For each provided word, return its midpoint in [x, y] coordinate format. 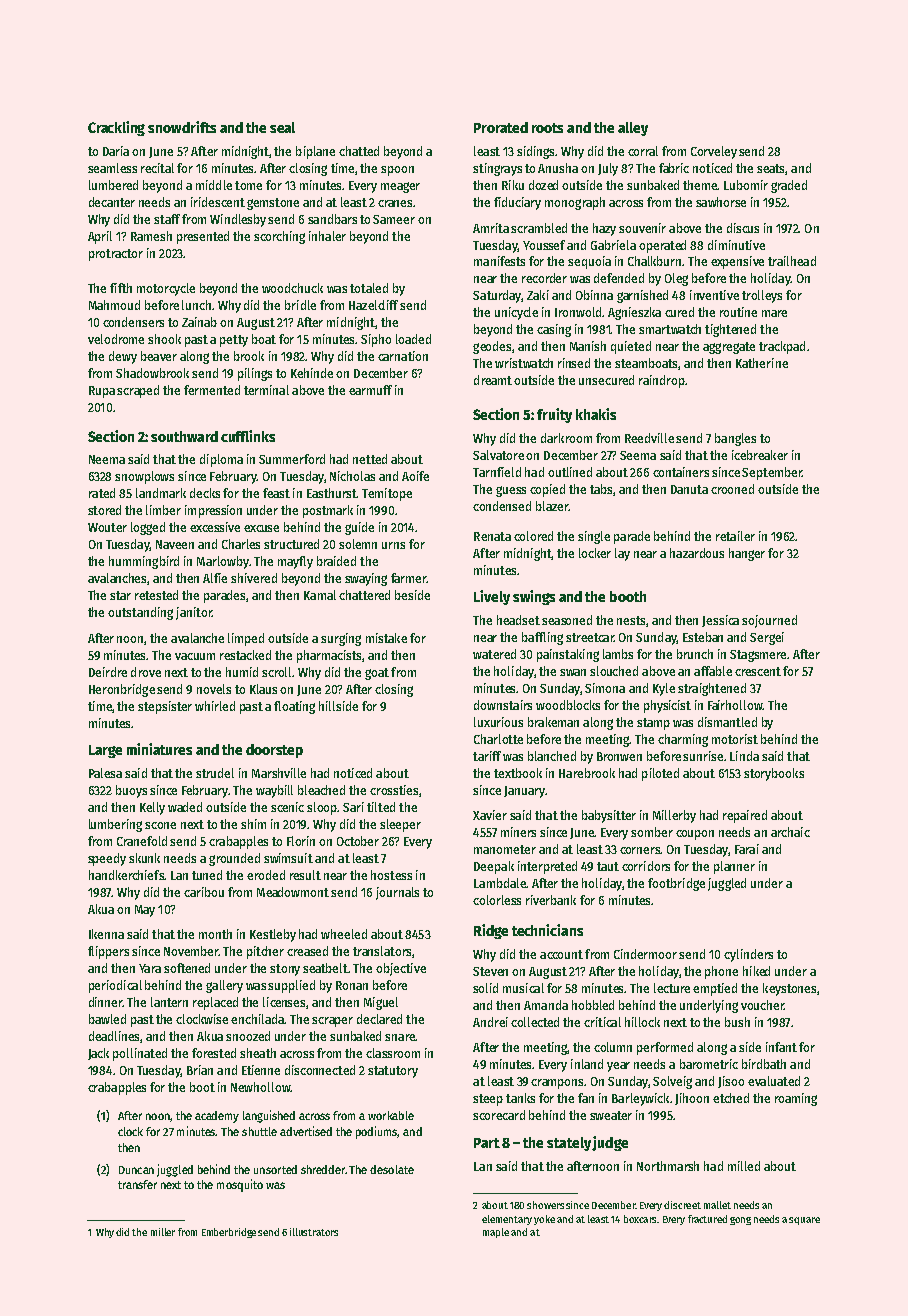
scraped [138, 391]
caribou [204, 892]
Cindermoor [645, 954]
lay [622, 554]
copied [547, 490]
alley [633, 129]
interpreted [547, 867]
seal [282, 127]
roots [547, 128]
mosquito [240, 1185]
